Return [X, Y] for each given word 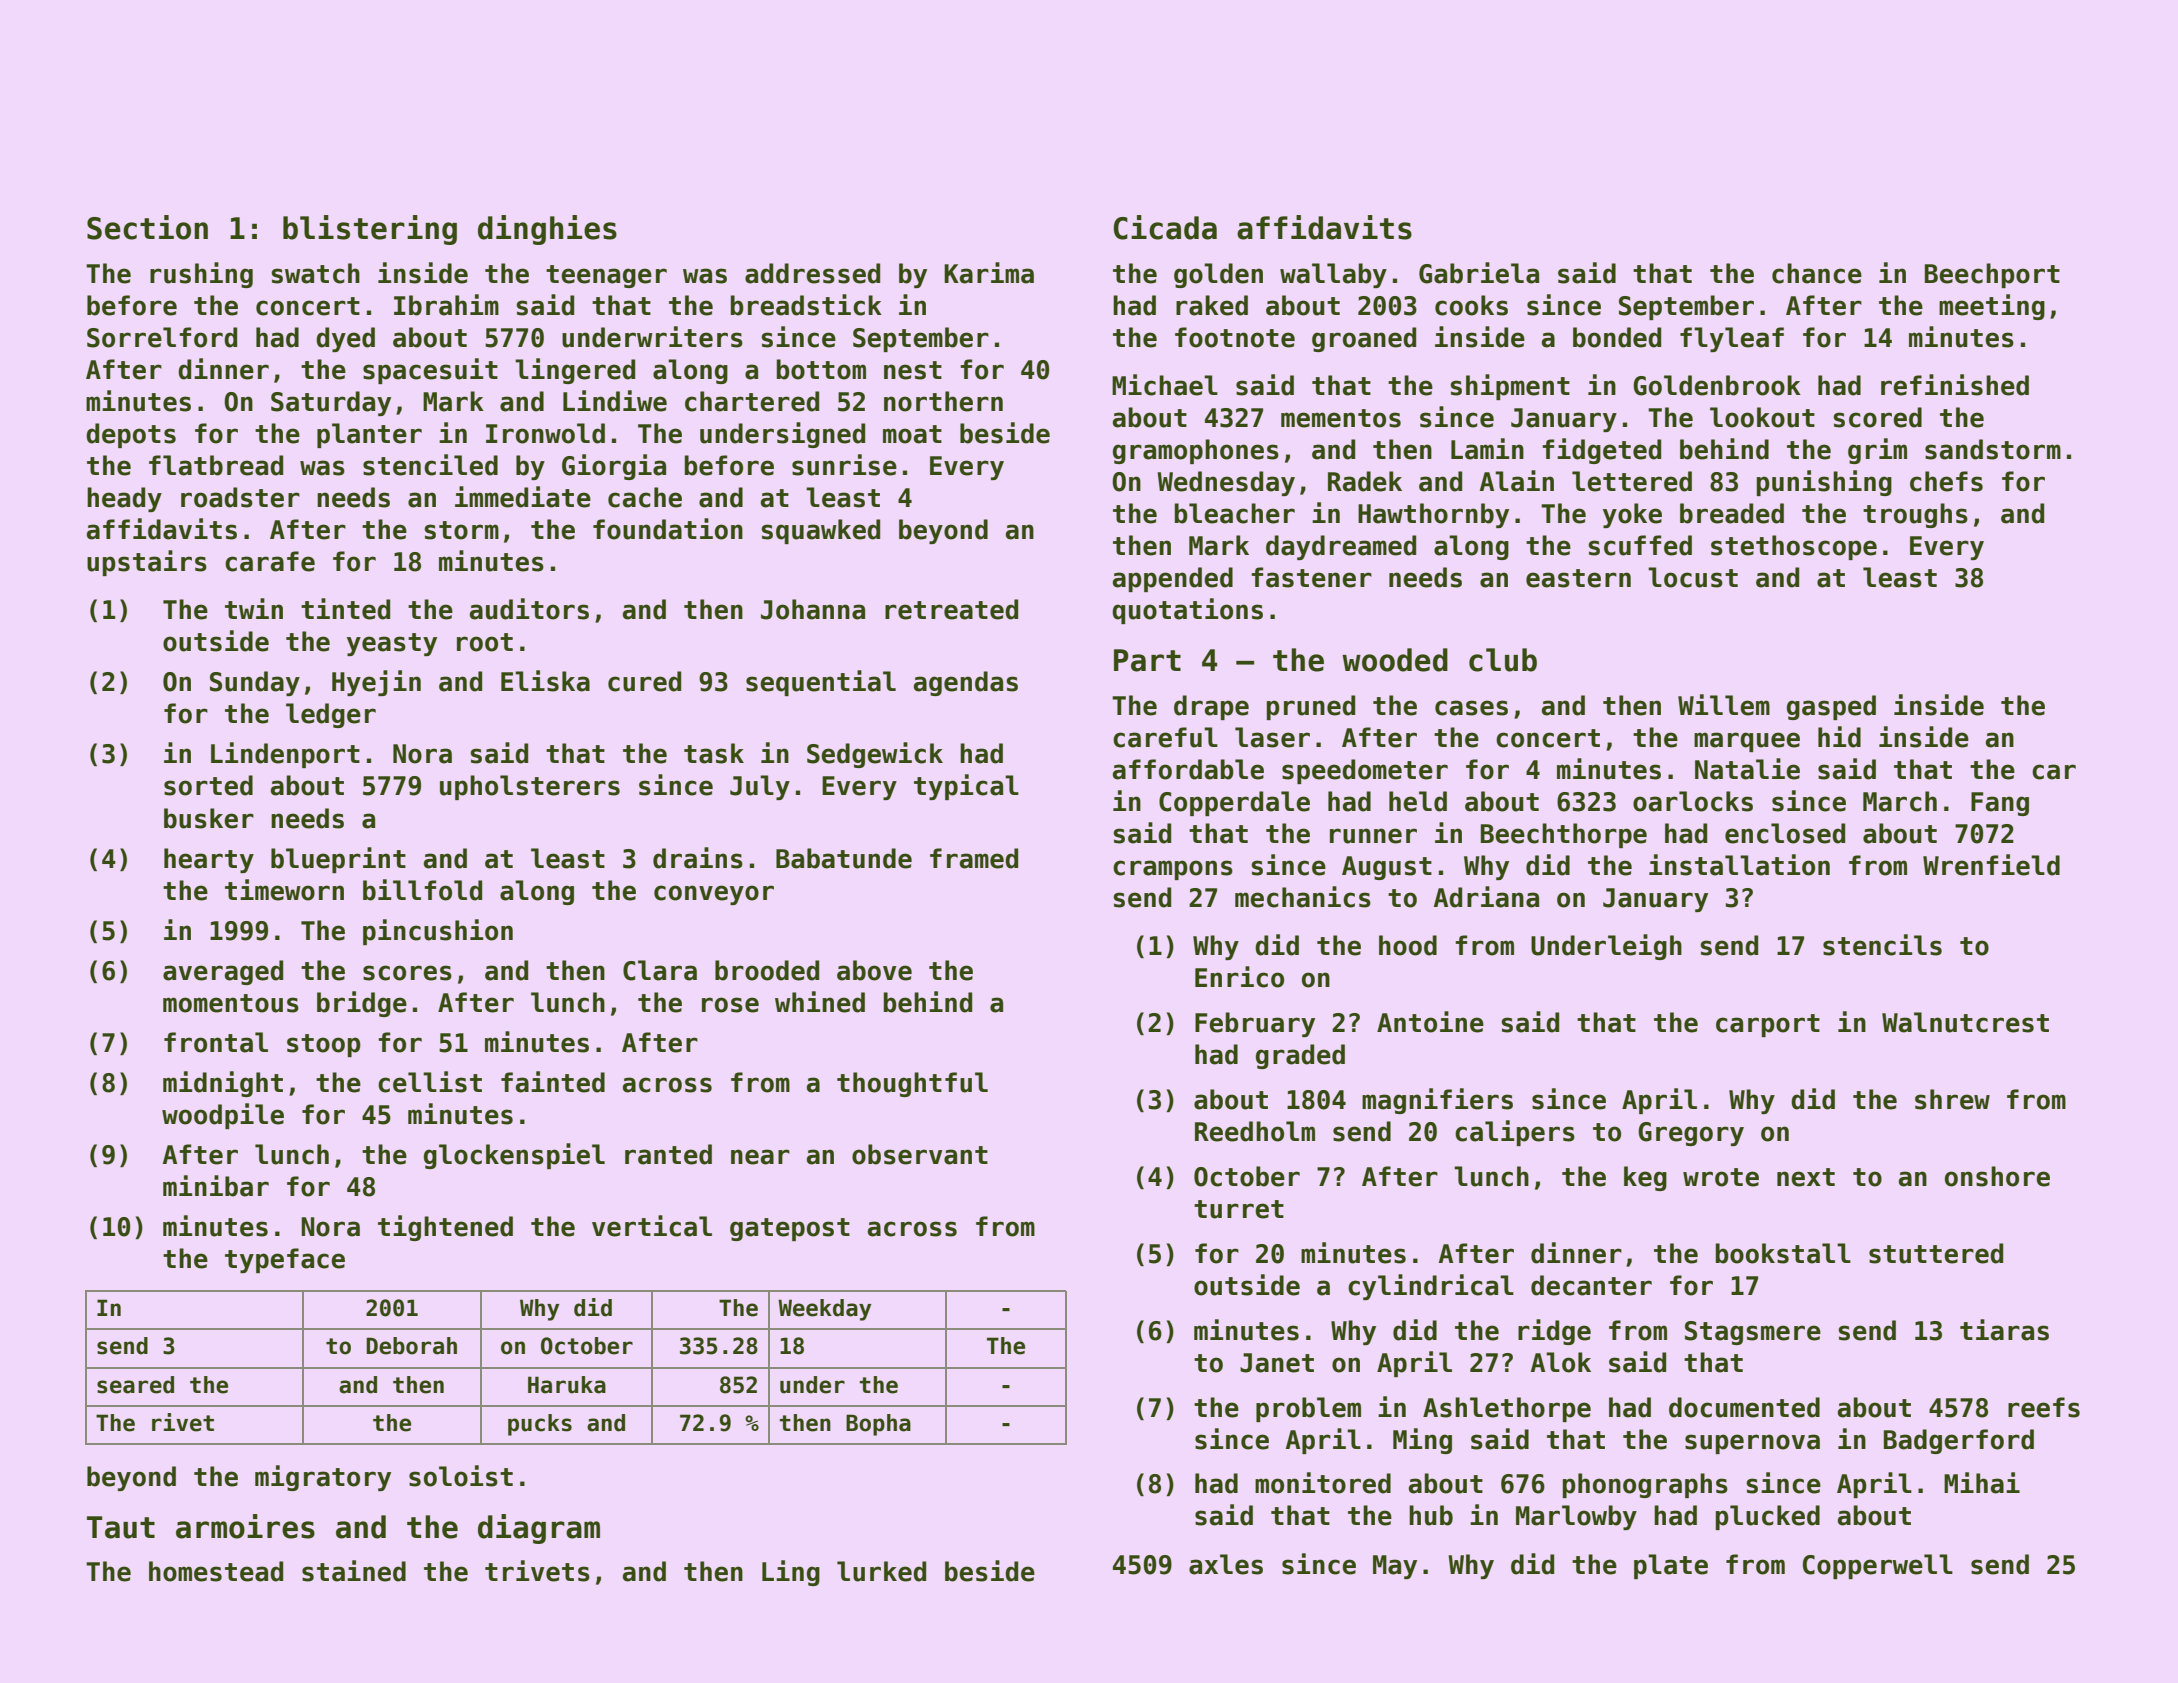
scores [407, 973]
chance [1817, 273]
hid [1839, 737]
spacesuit [430, 371]
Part [1147, 660]
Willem [1724, 705]
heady [124, 499]
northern [943, 401]
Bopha [878, 1425]
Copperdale [1234, 803]
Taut [121, 1527]
